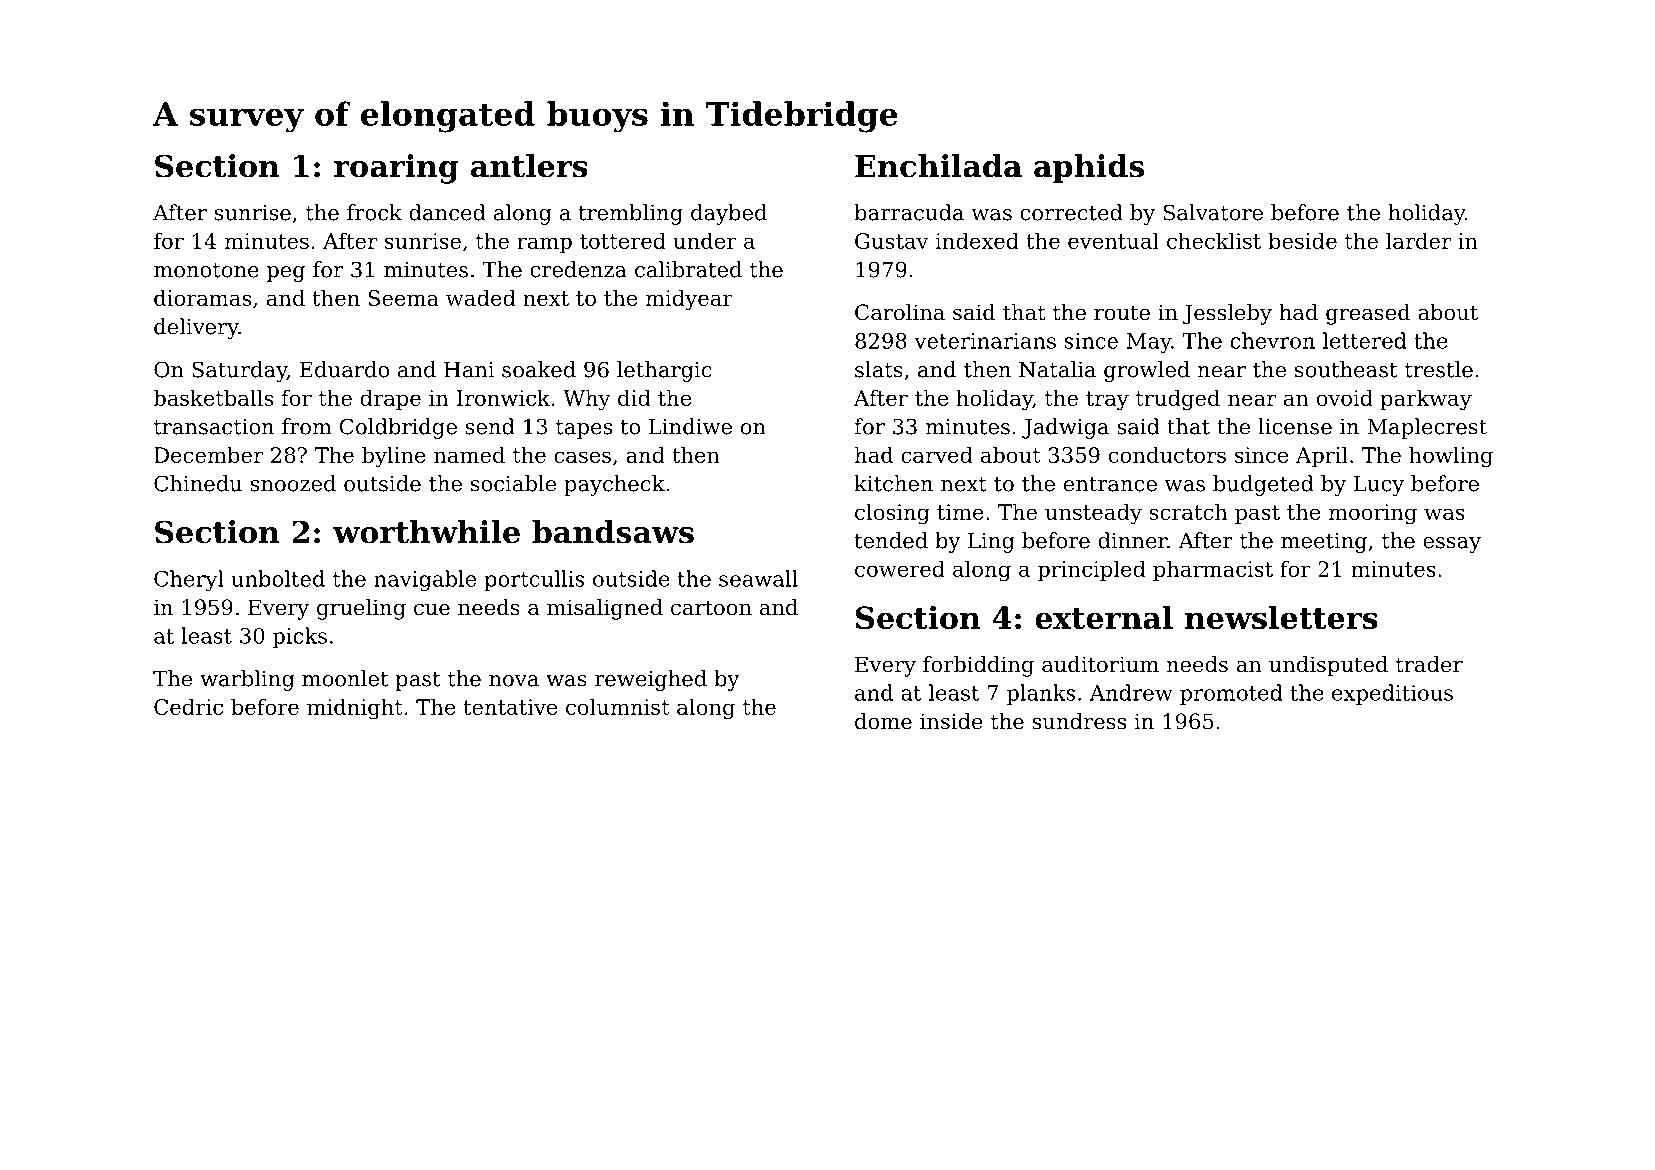 The height and width of the document is (1170, 1655). What do you see at coordinates (1302, 240) in the document?
I see `beside` at bounding box center [1302, 240].
